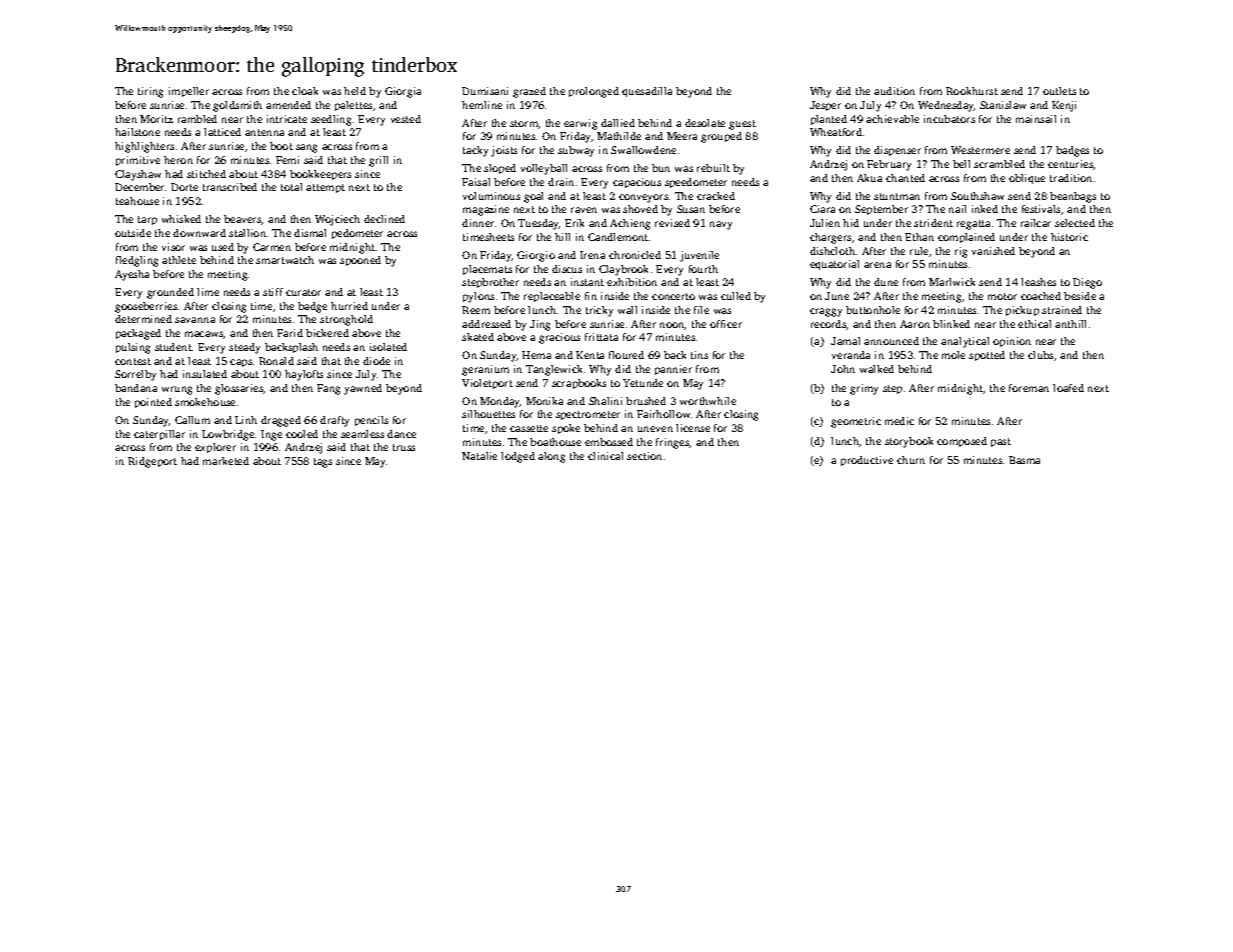  I want to click on vanished, so click(993, 251).
